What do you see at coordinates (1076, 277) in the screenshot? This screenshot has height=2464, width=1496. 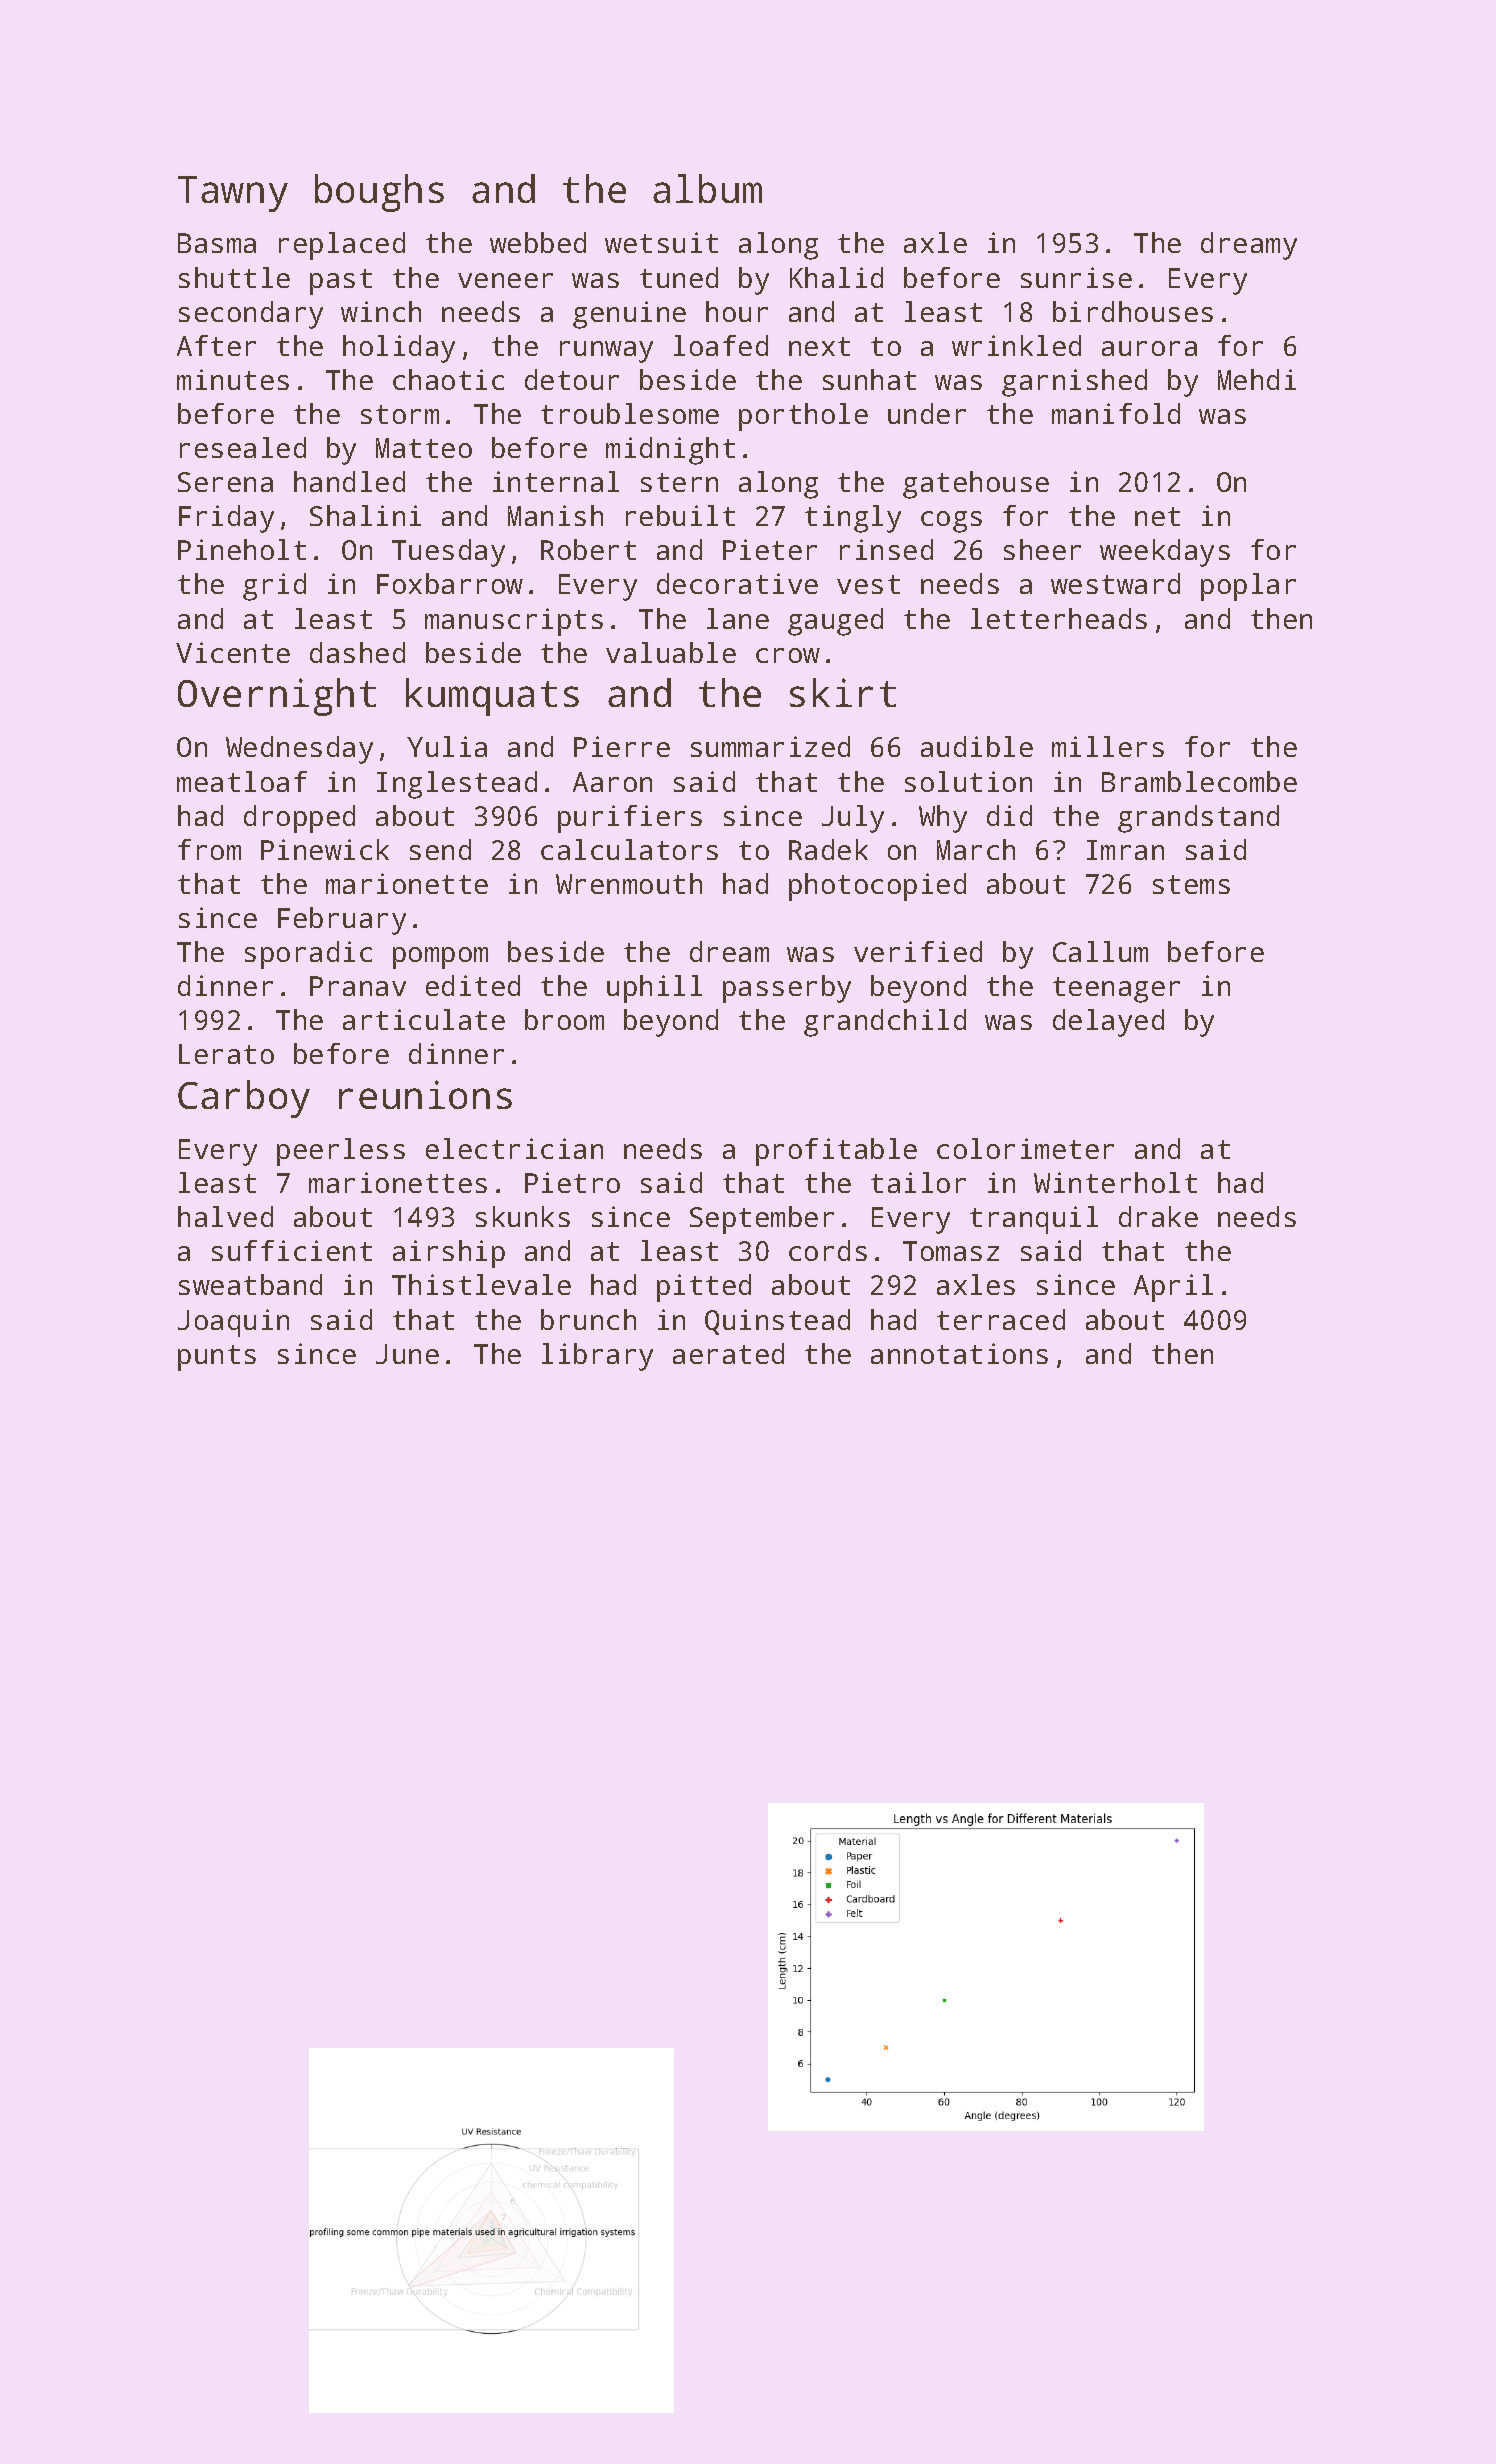 I see `sunrise` at bounding box center [1076, 277].
